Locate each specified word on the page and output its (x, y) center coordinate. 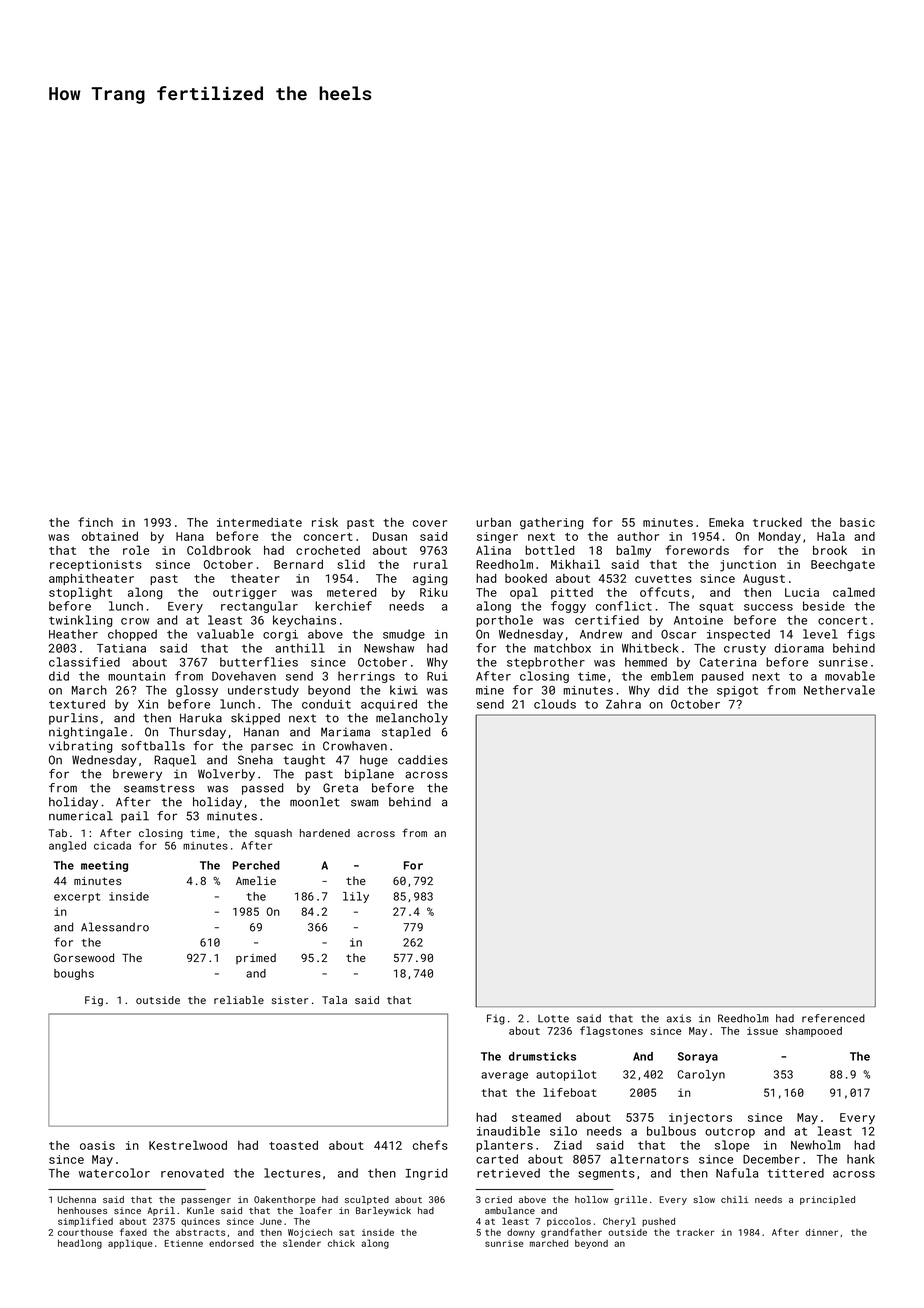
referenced (833, 1018)
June (271, 1221)
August (764, 580)
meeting (104, 866)
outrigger (245, 594)
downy (521, 1233)
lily (356, 897)
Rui (437, 676)
